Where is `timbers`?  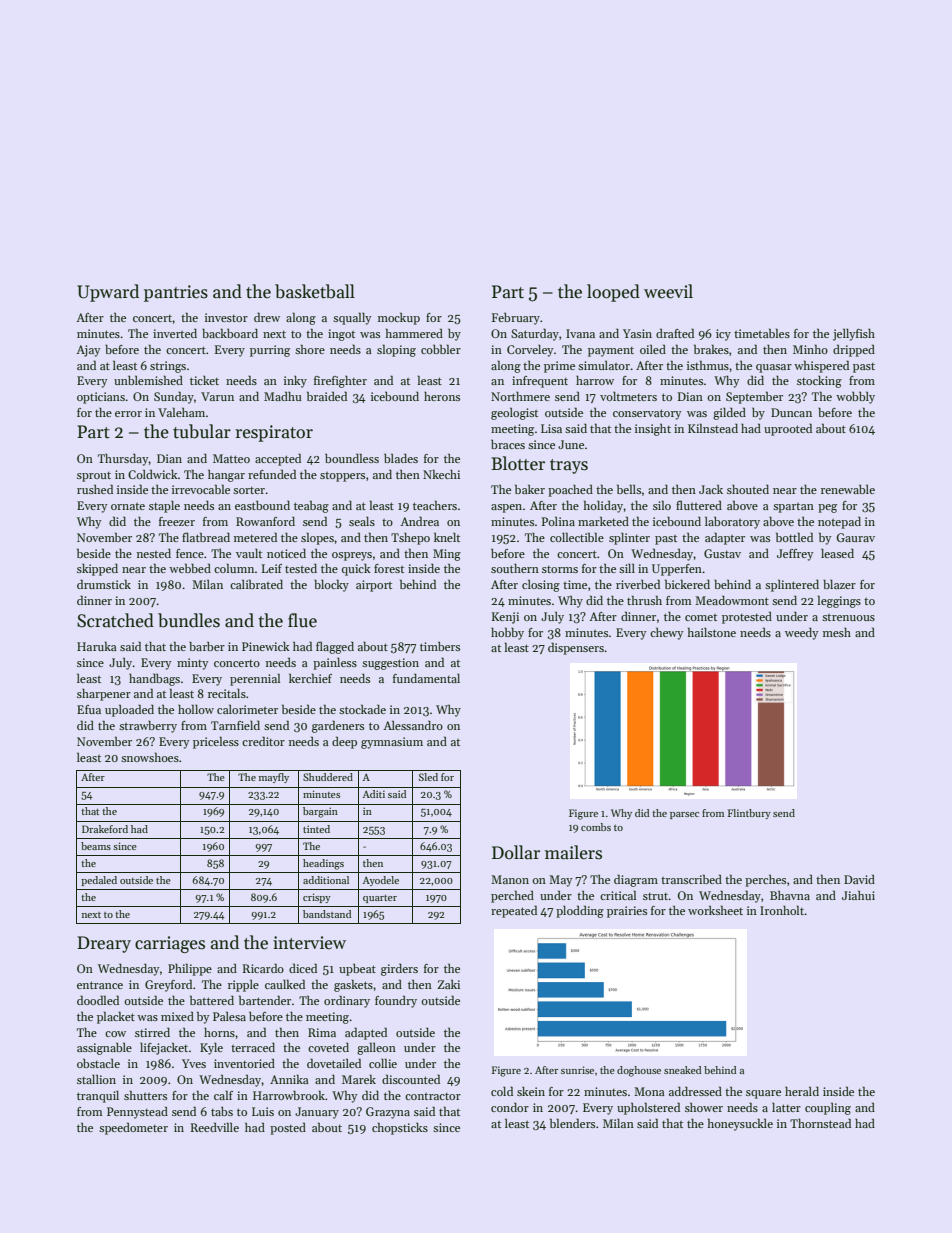 timbers is located at coordinates (440, 646).
